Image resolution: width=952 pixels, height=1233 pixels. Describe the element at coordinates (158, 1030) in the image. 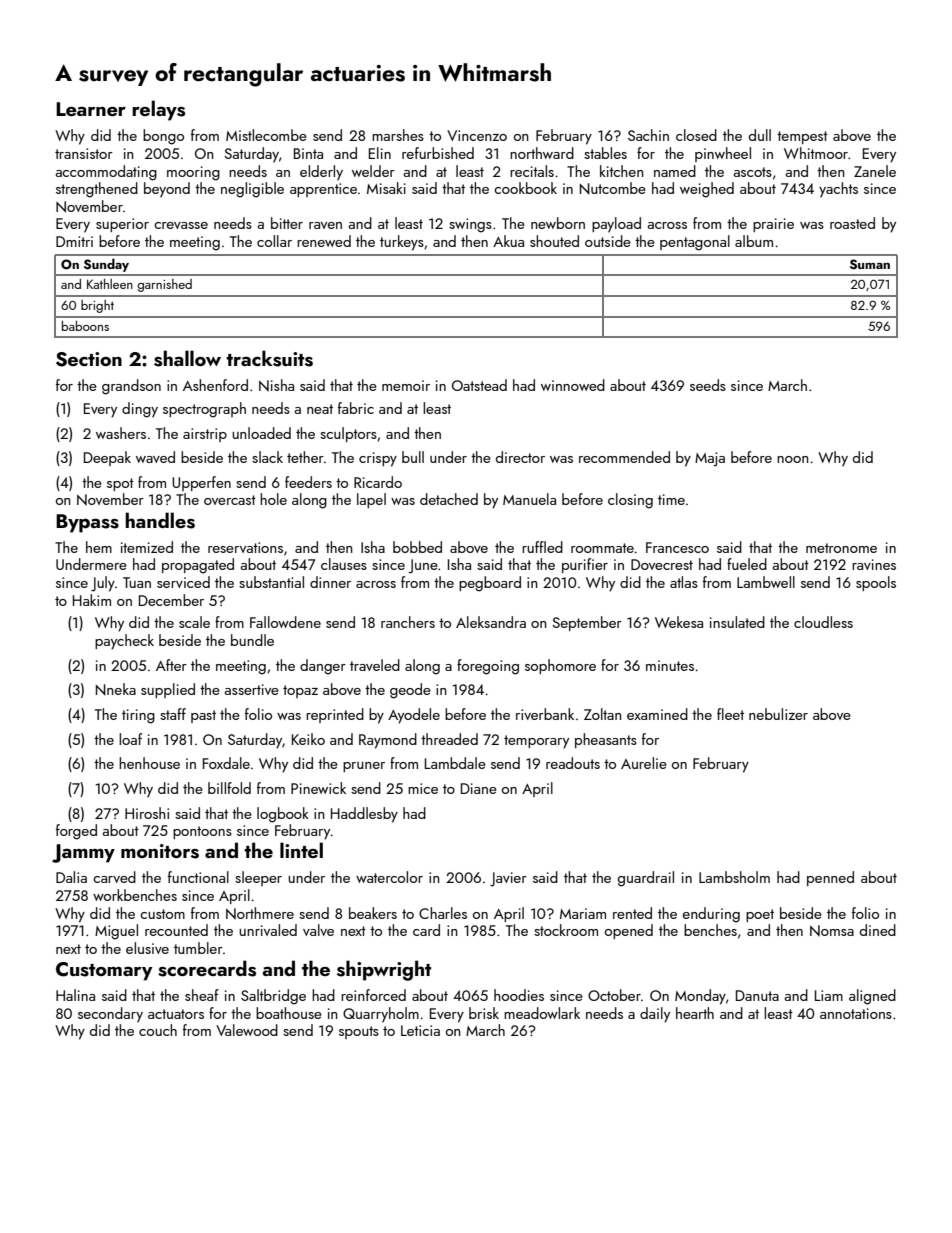

I see `couch` at that location.
